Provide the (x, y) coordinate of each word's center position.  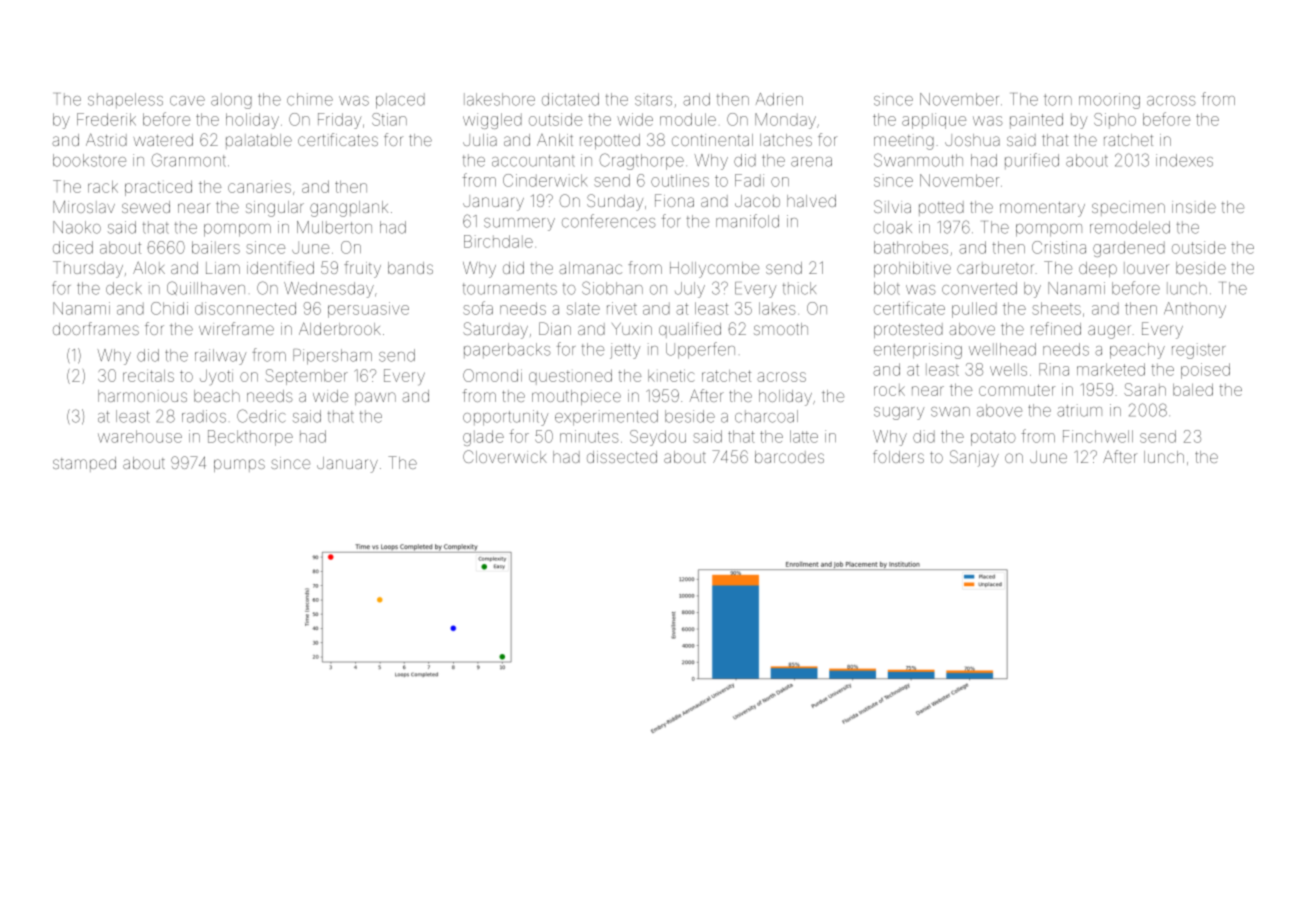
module (688, 119)
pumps (239, 465)
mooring (1109, 101)
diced (73, 247)
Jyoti (216, 377)
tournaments (510, 289)
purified (1032, 161)
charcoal (766, 416)
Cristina (1059, 247)
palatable (259, 141)
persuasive (368, 310)
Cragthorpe (642, 161)
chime (310, 99)
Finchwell (1098, 436)
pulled (974, 310)
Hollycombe (714, 270)
